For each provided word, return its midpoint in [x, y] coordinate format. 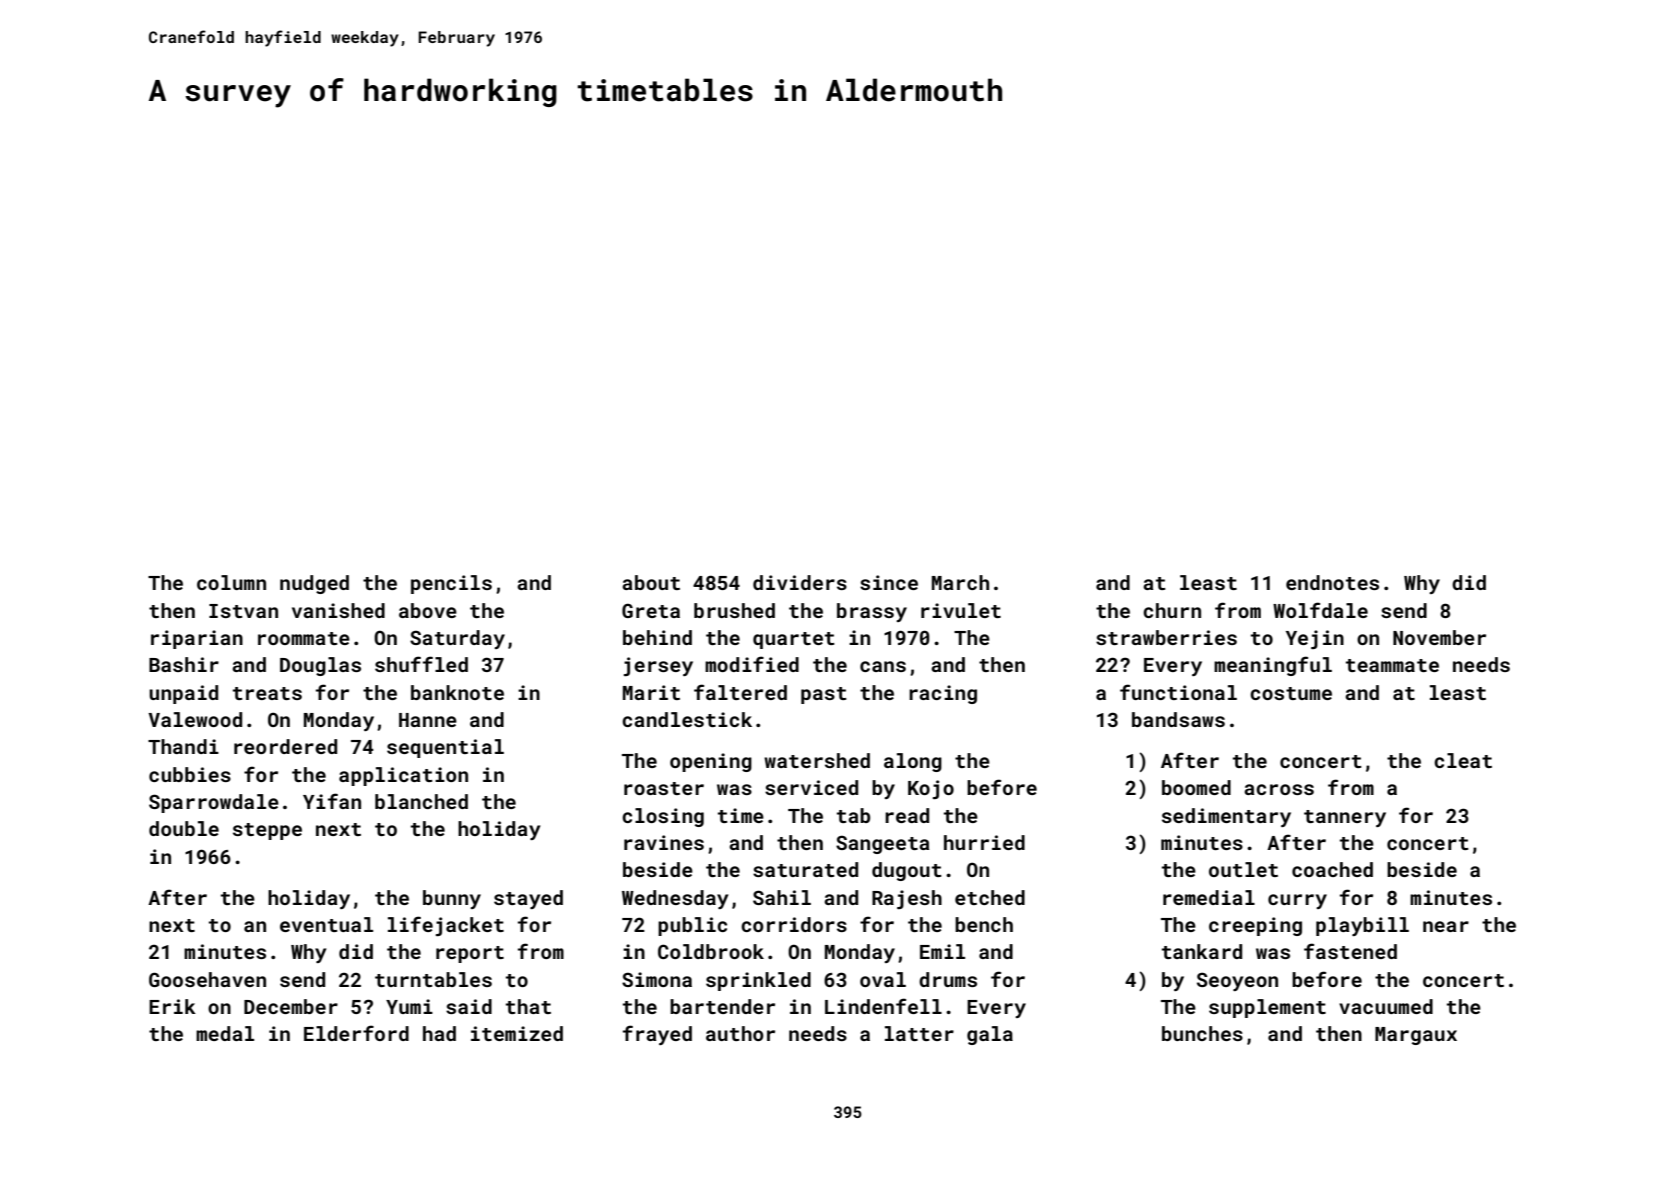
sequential [445, 748]
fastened [1350, 951]
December [291, 1006]
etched [990, 897]
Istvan [243, 611]
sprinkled [758, 981]
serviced [811, 787]
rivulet [961, 610]
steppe [267, 831]
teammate [1392, 665]
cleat [1463, 760]
